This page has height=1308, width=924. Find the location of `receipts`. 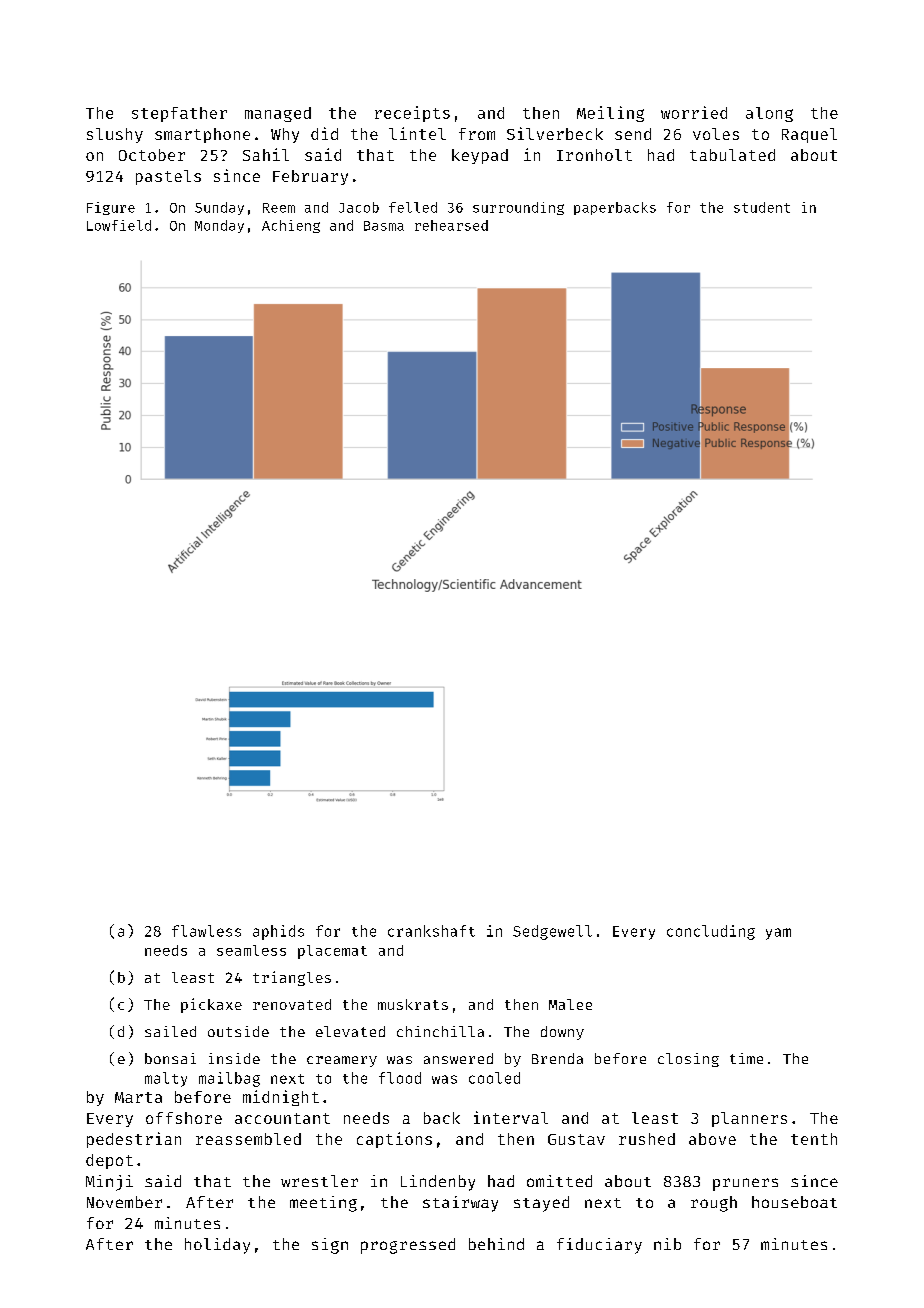

receipts is located at coordinates (412, 114).
